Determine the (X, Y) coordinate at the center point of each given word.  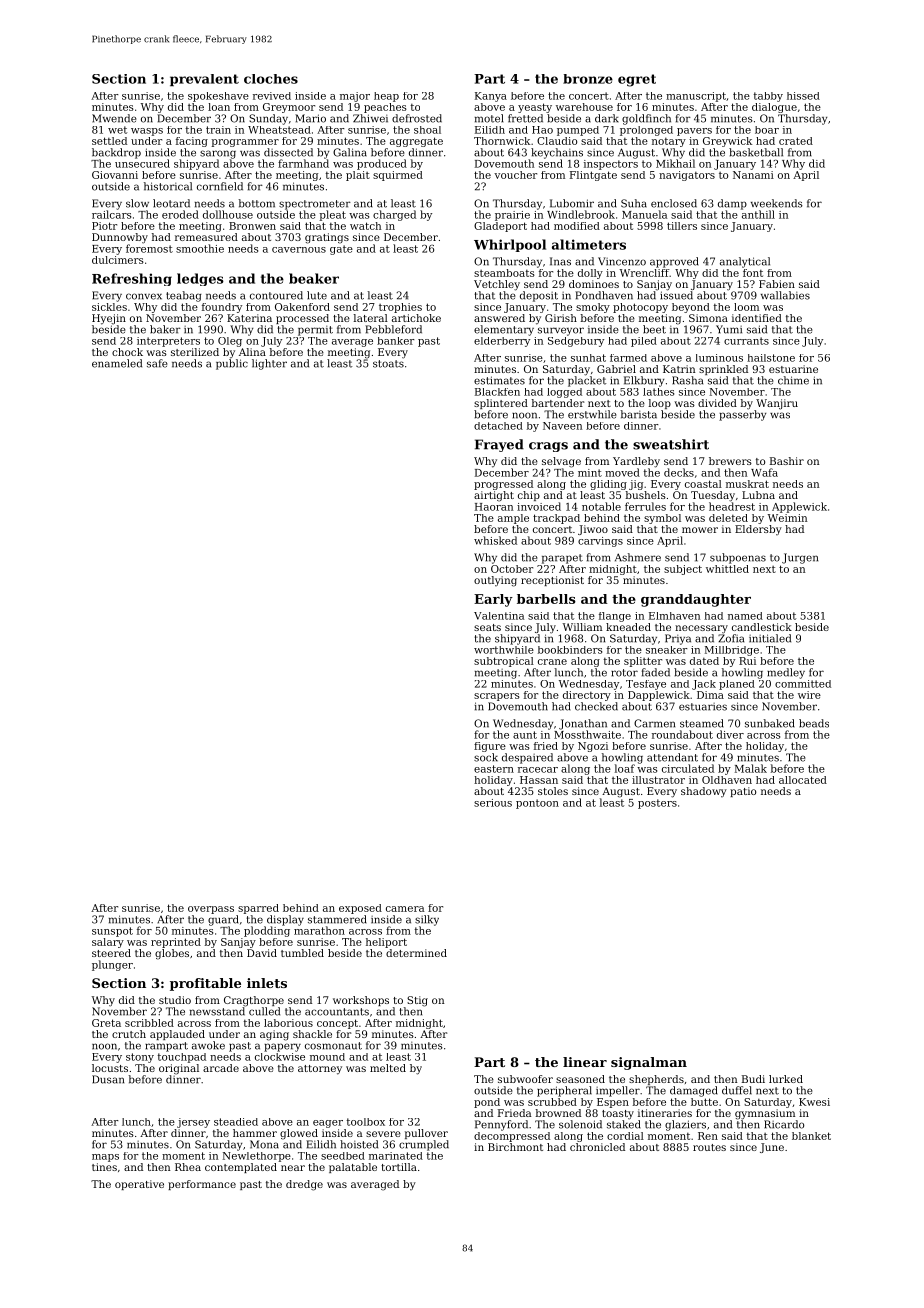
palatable (353, 1168)
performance (202, 1185)
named (745, 616)
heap (386, 97)
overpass (211, 910)
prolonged (646, 131)
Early (493, 600)
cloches (271, 79)
